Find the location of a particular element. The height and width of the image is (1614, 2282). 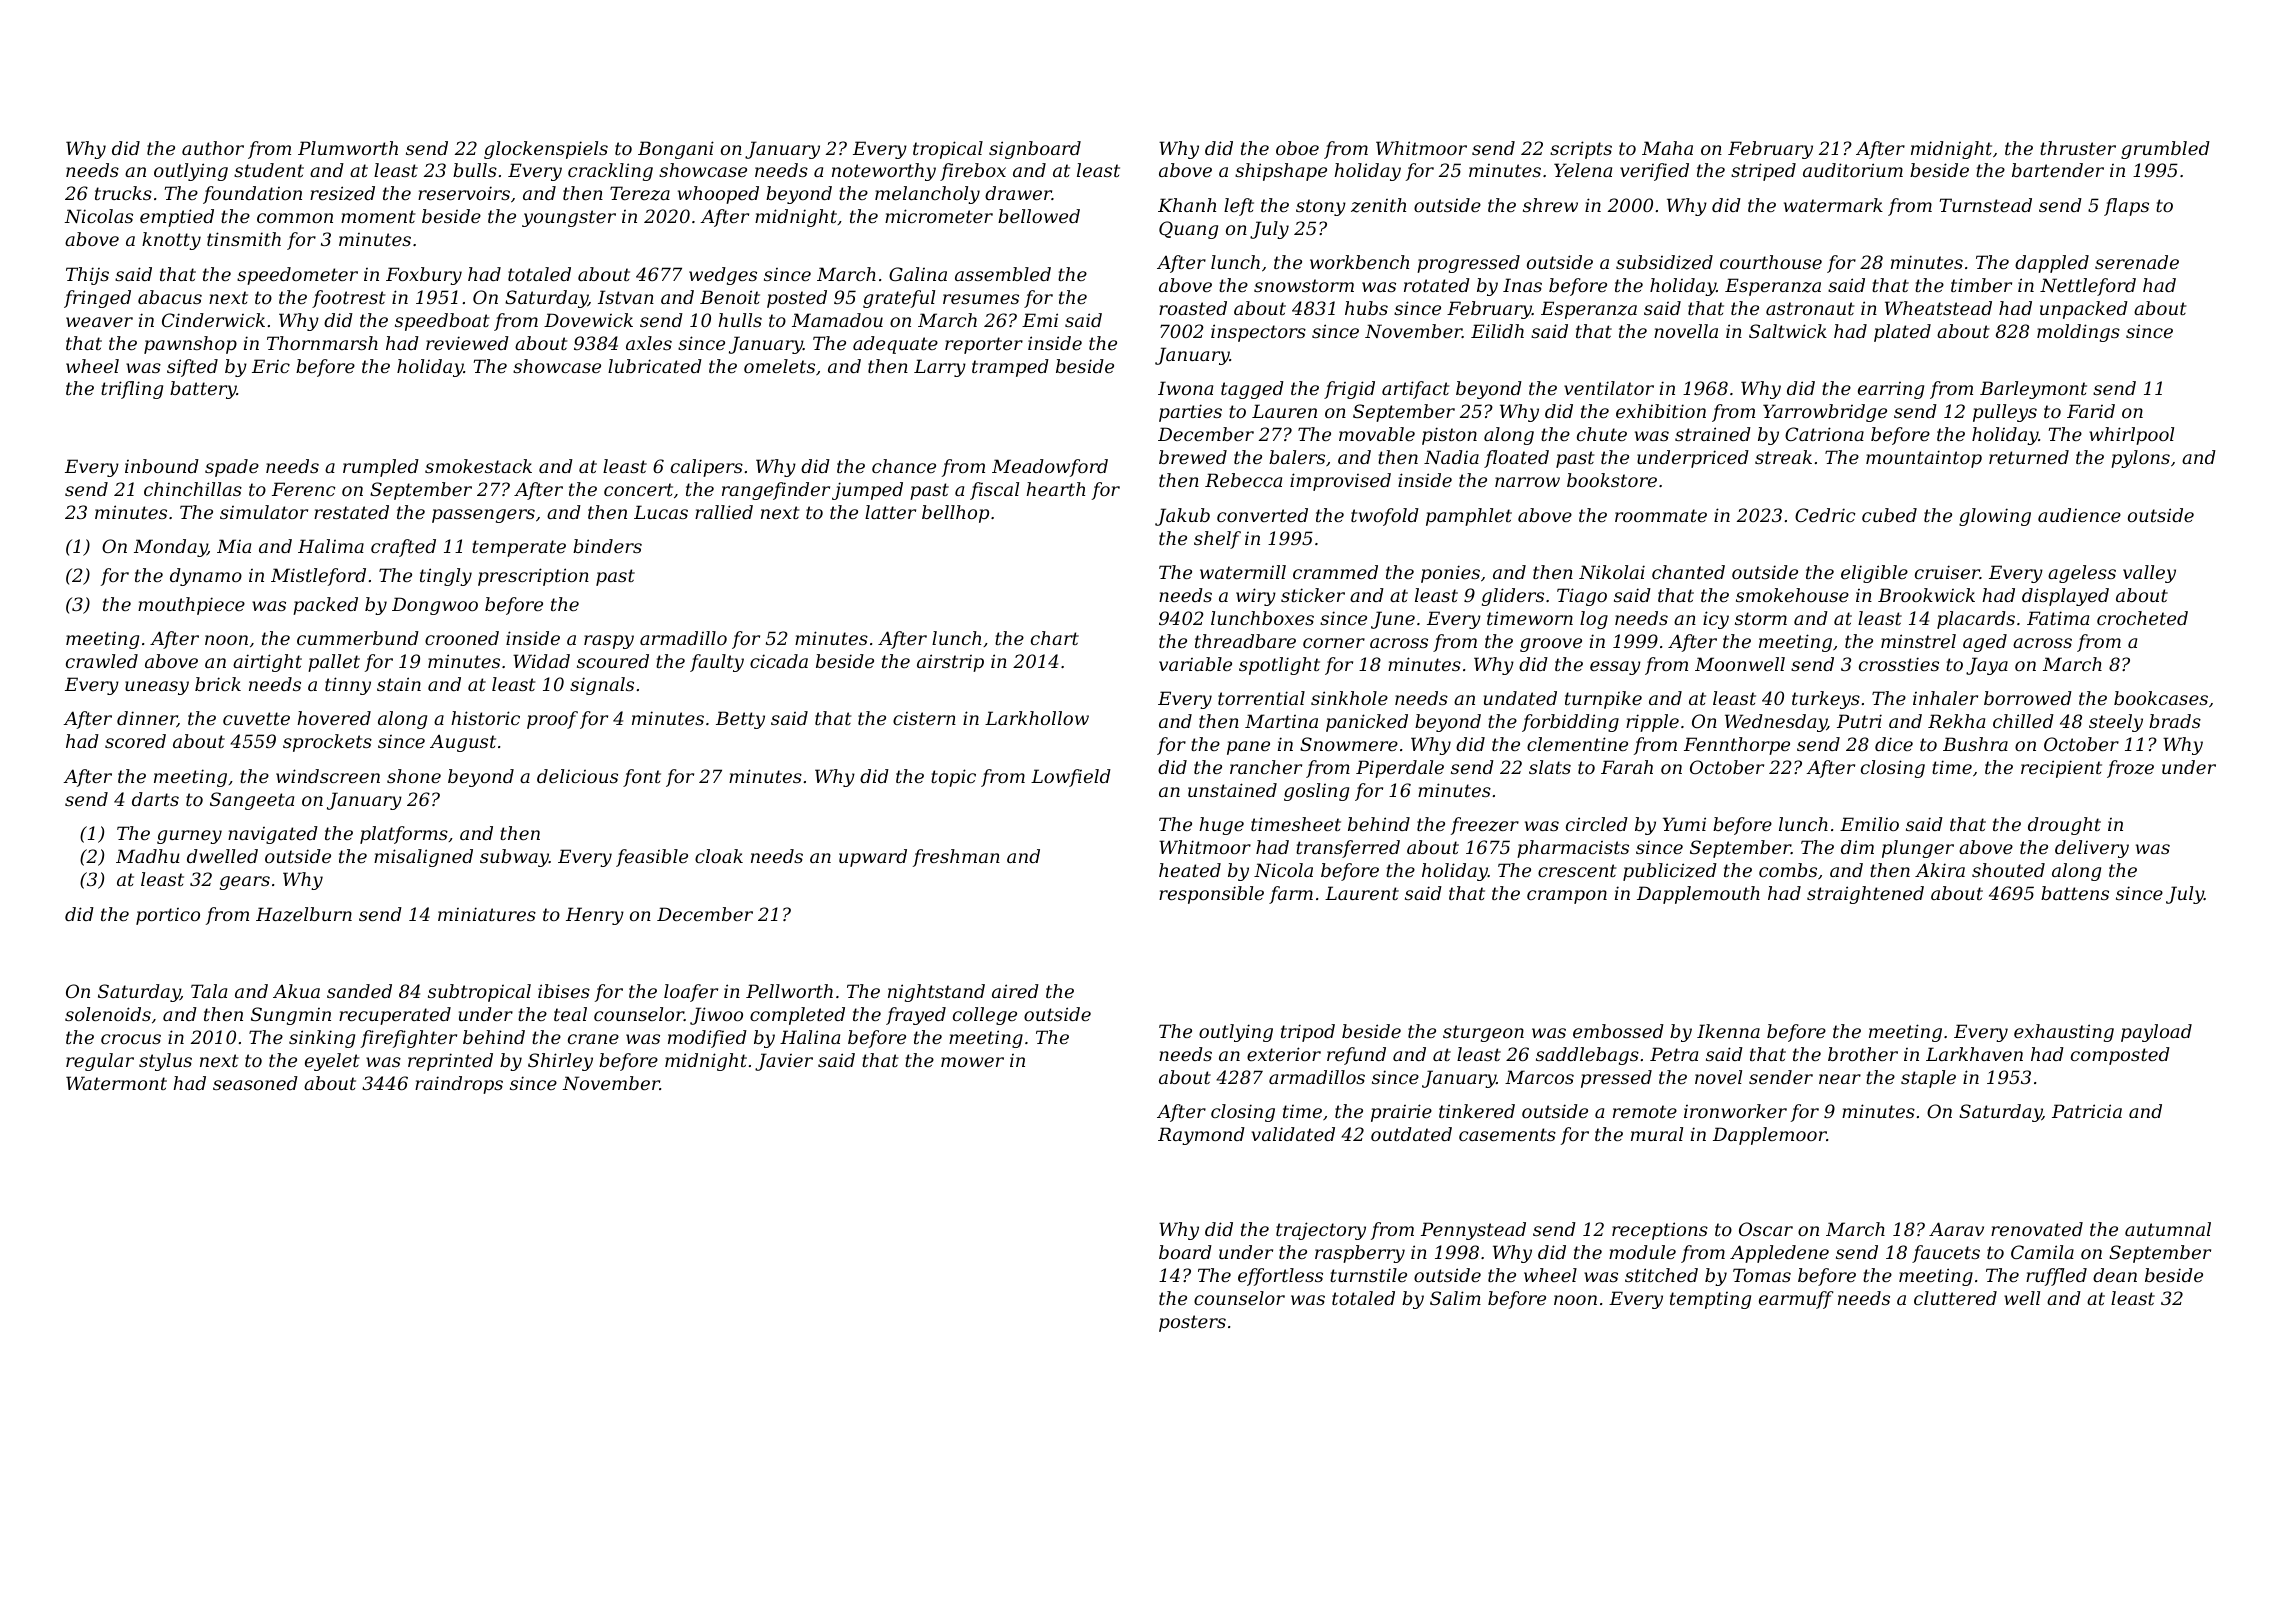

oboe is located at coordinates (1297, 148).
